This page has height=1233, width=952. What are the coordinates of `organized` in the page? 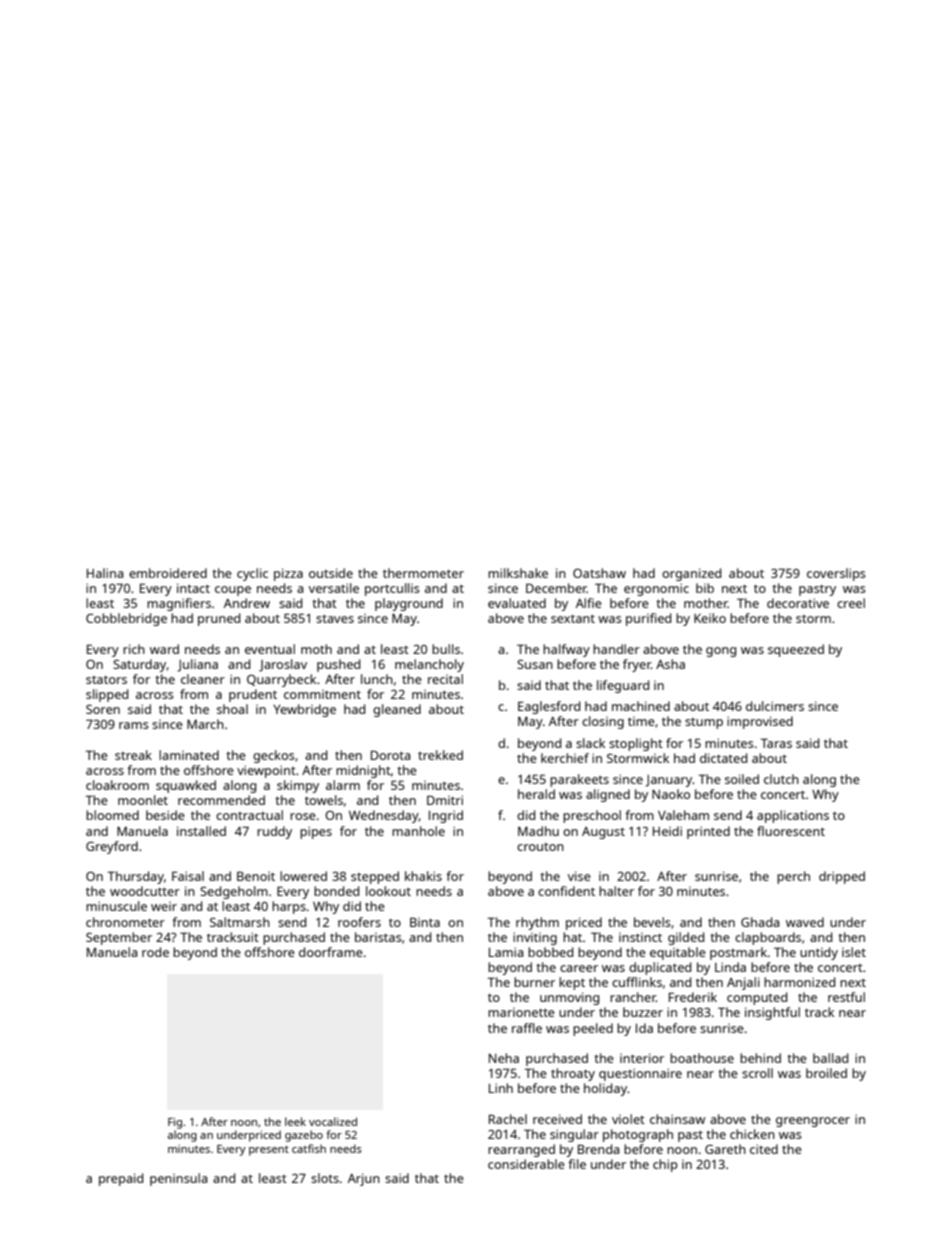 It's located at (691, 574).
